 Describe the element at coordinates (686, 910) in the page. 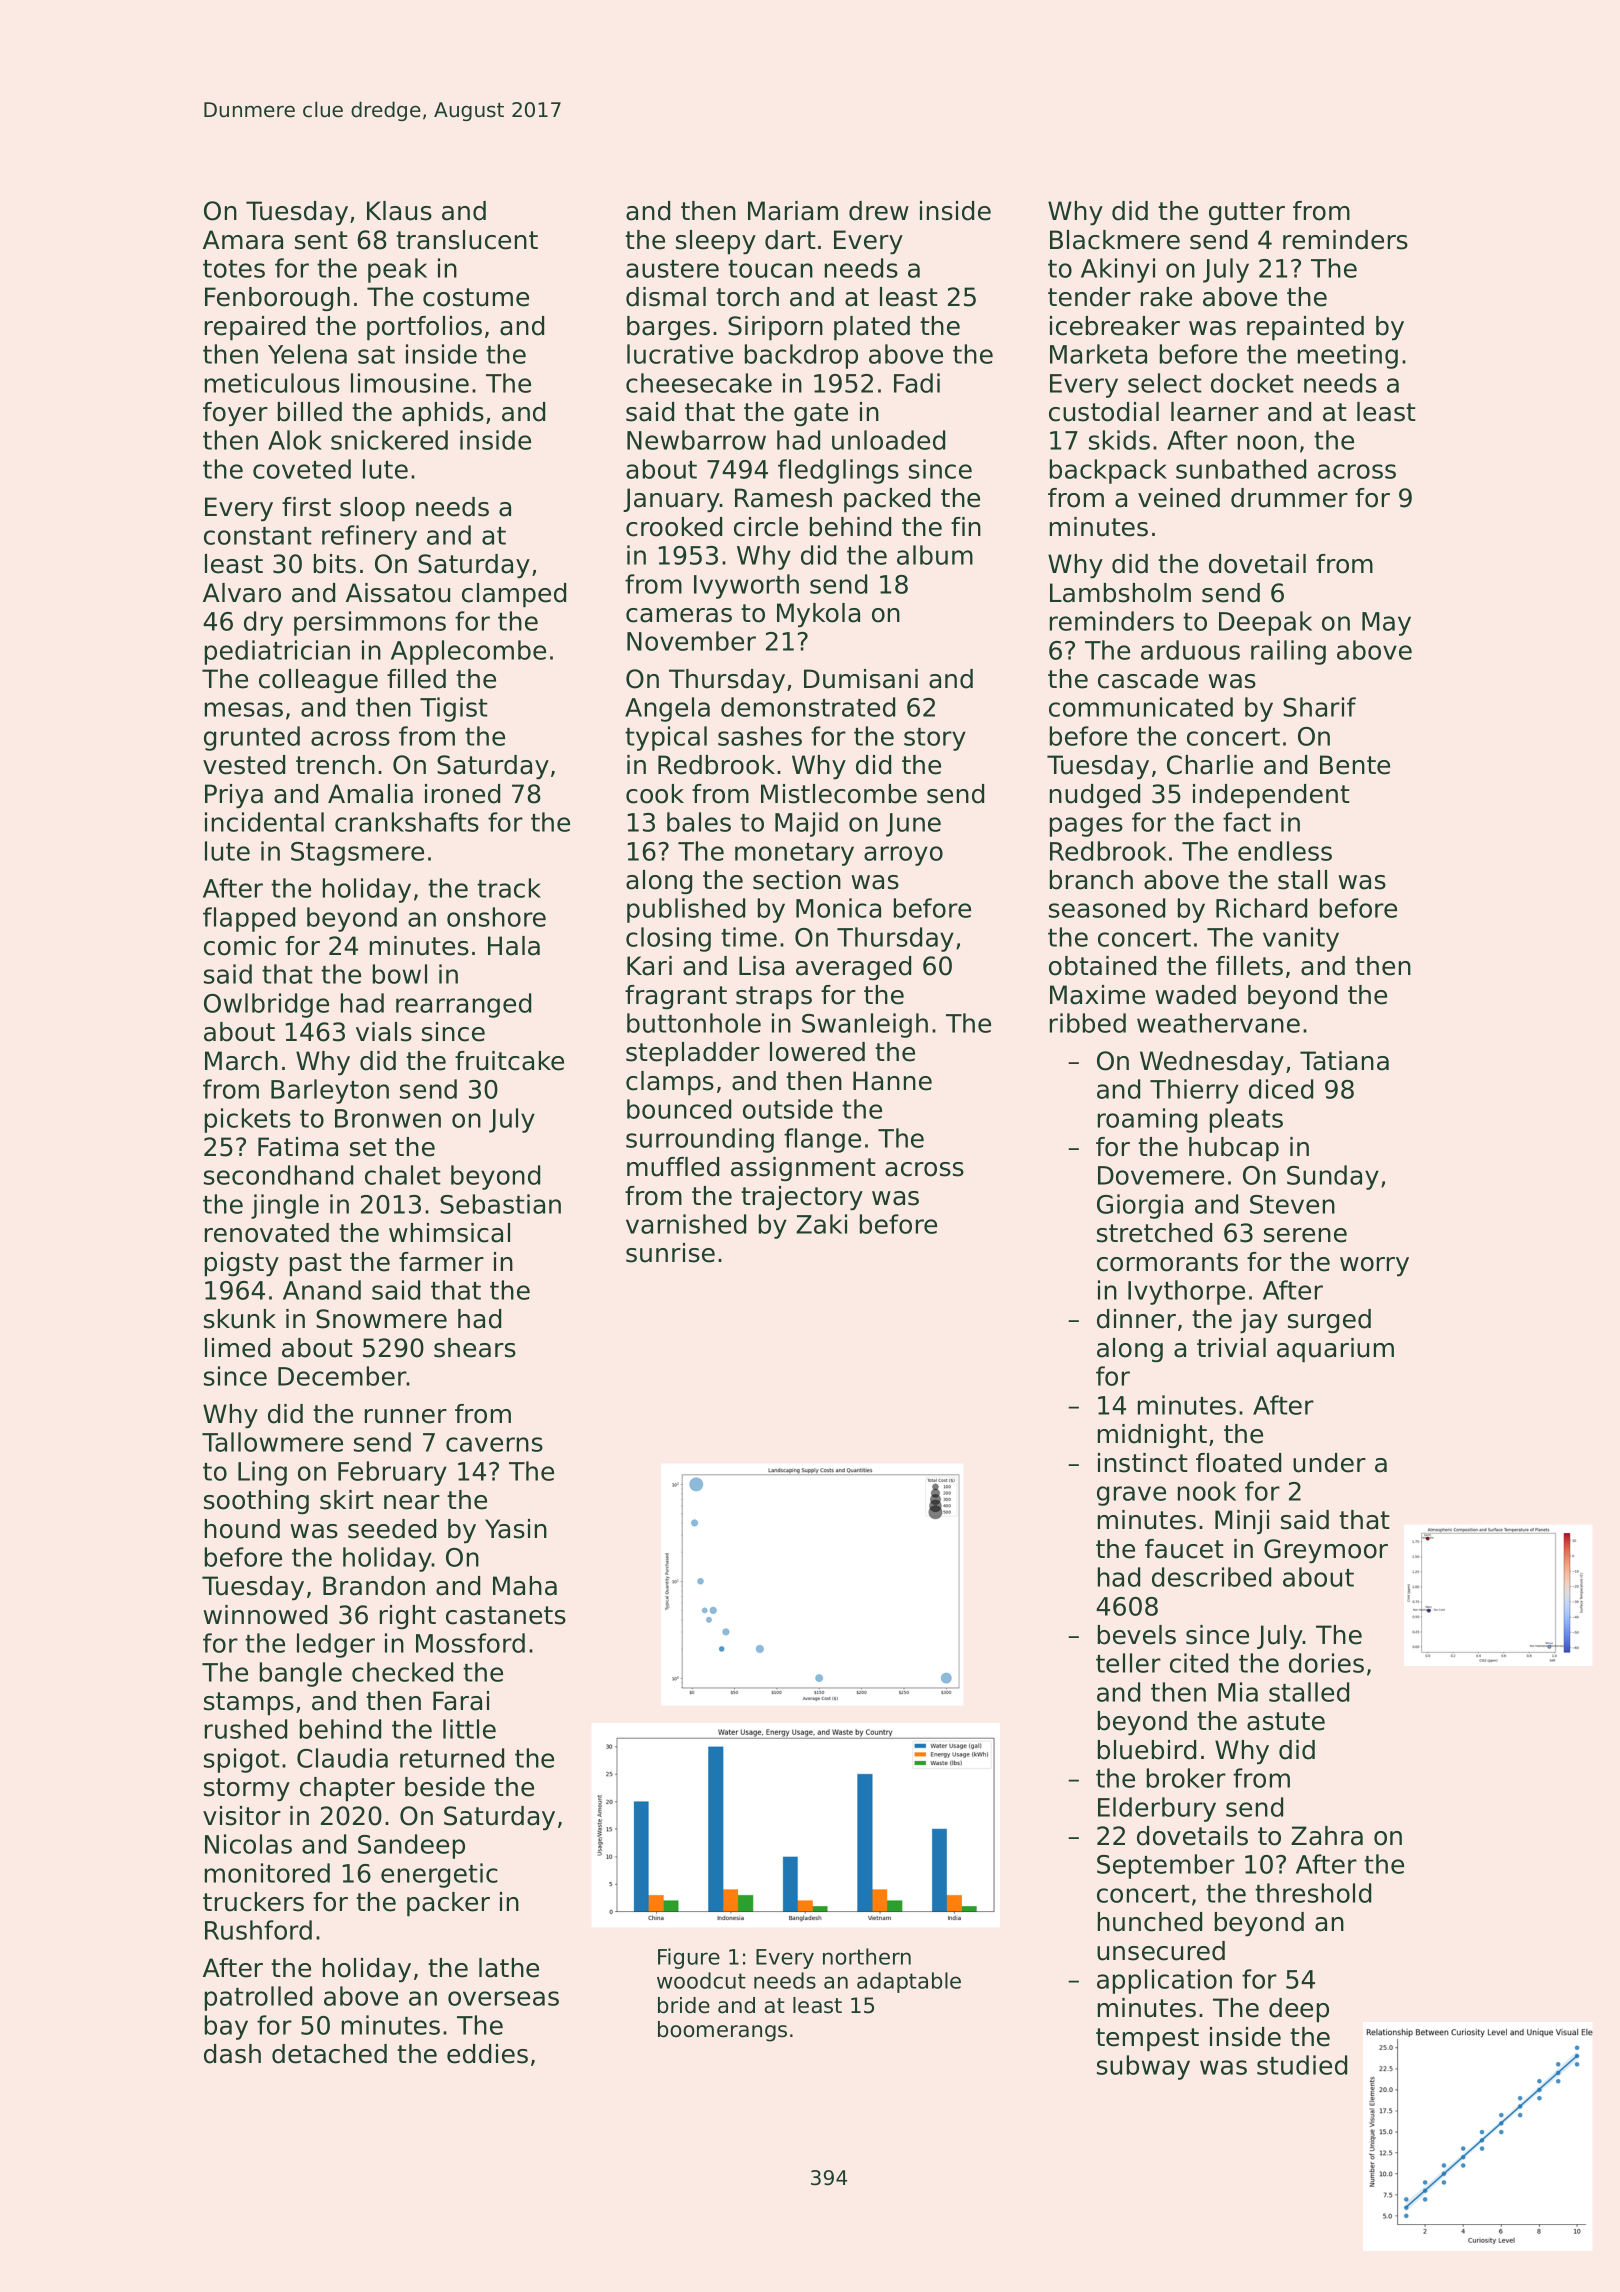

I see `published` at that location.
